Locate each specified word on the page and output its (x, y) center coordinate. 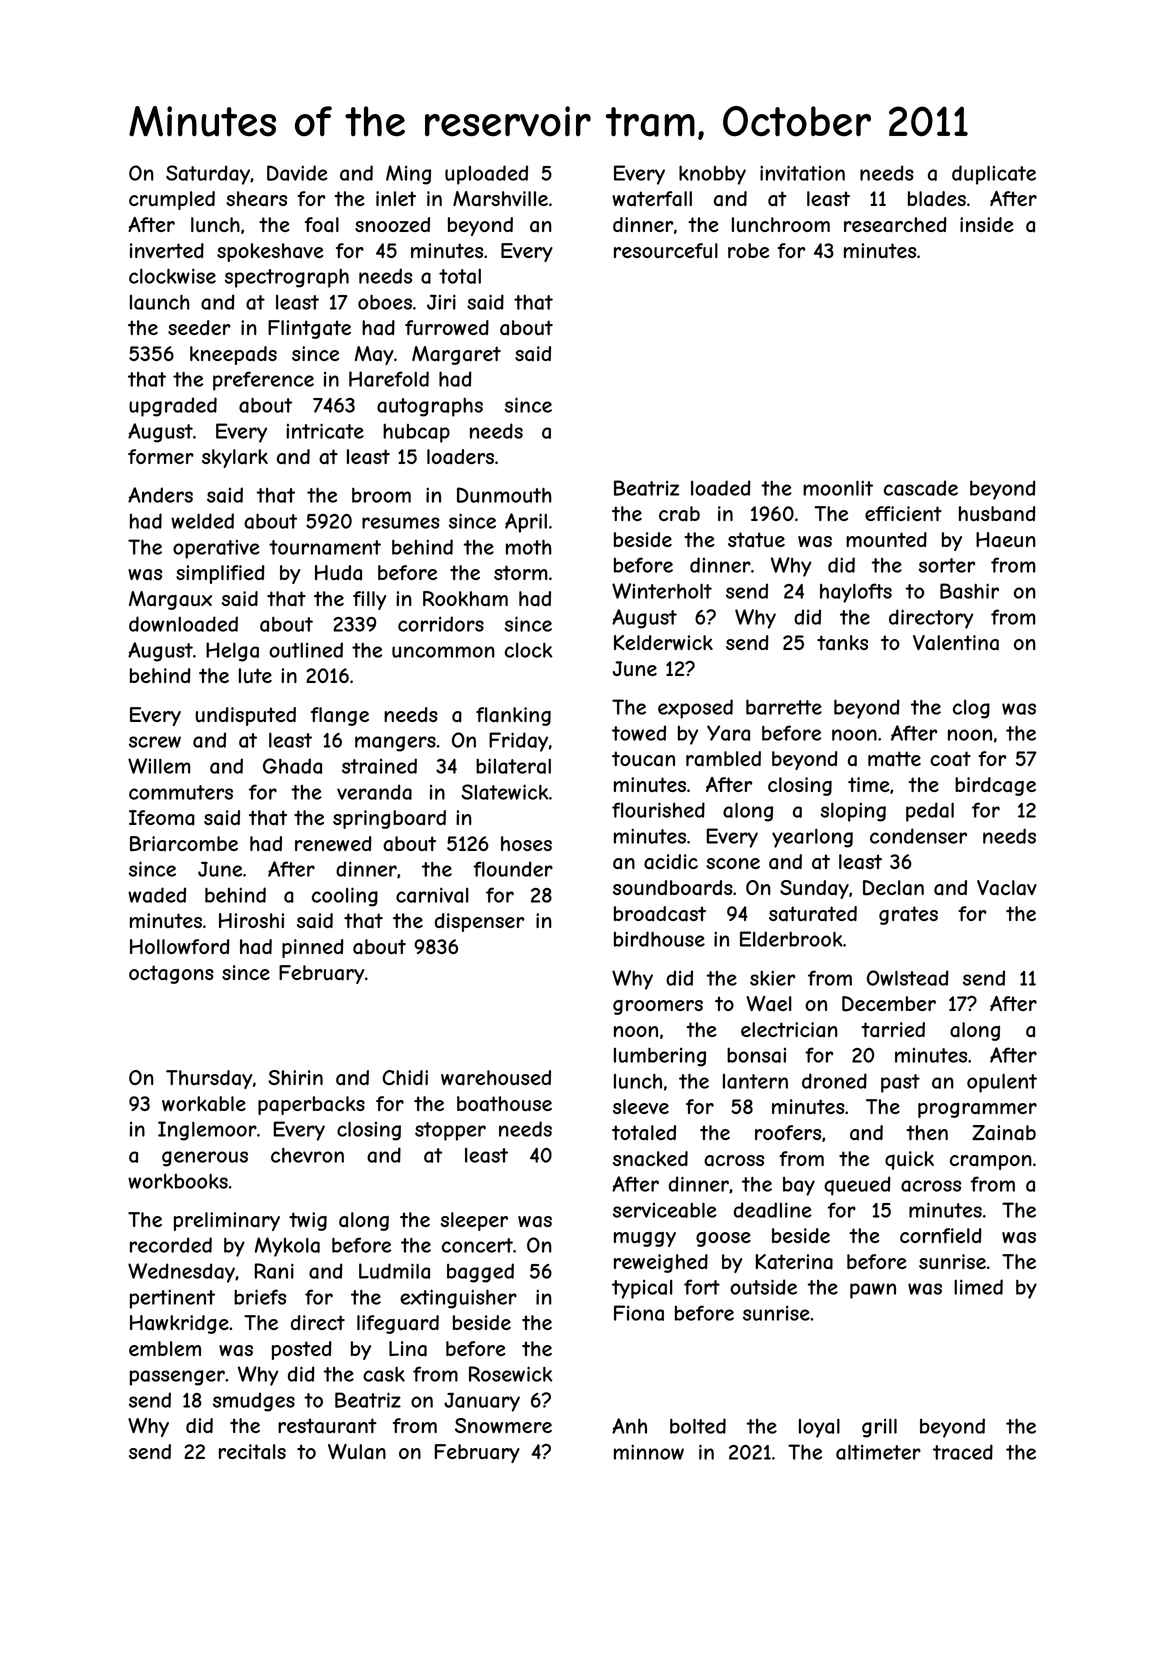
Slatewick (505, 792)
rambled (723, 759)
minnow (649, 1452)
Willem (159, 766)
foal (322, 224)
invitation (802, 173)
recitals (252, 1451)
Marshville (500, 199)
